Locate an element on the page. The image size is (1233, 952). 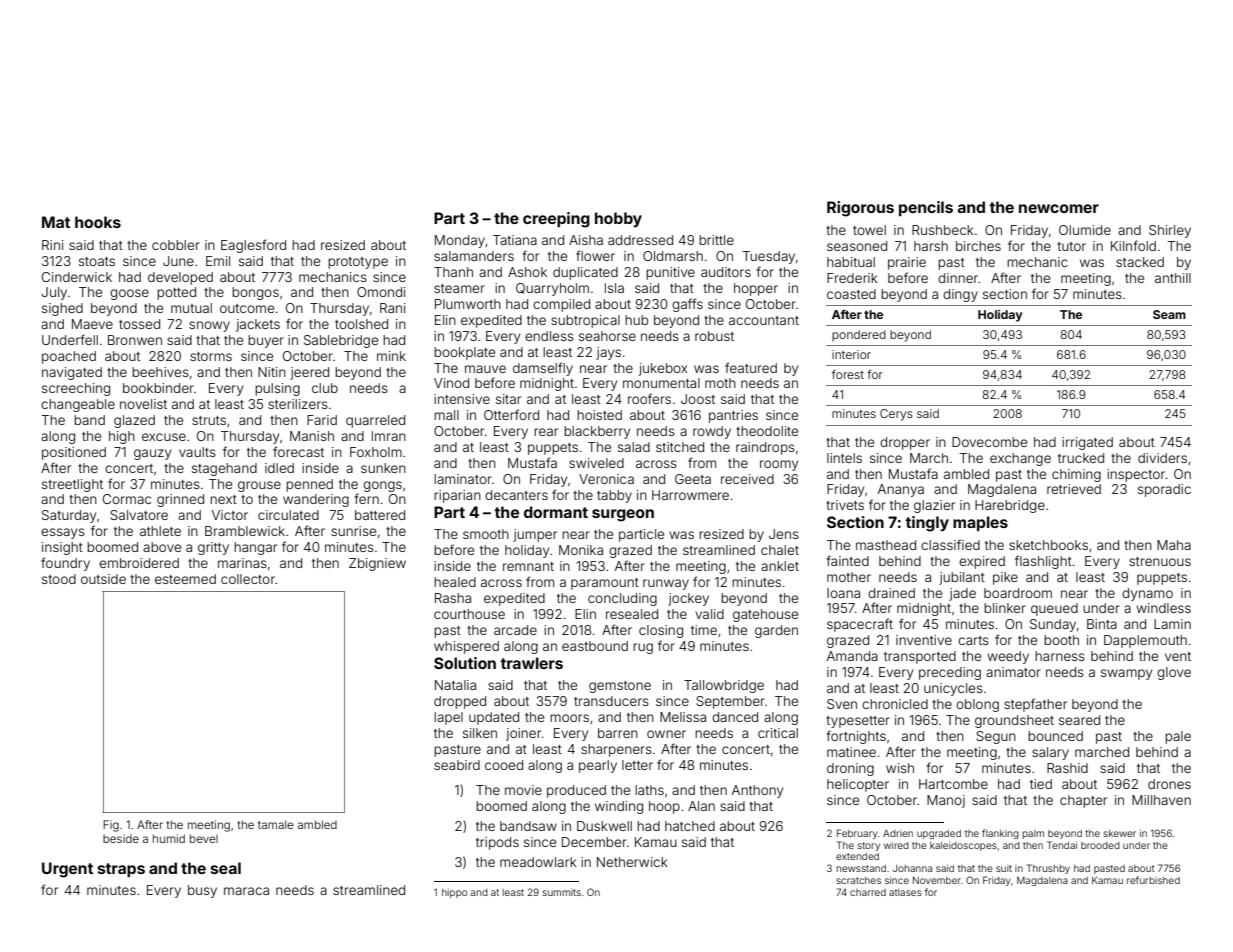
whispered is located at coordinates (466, 647).
